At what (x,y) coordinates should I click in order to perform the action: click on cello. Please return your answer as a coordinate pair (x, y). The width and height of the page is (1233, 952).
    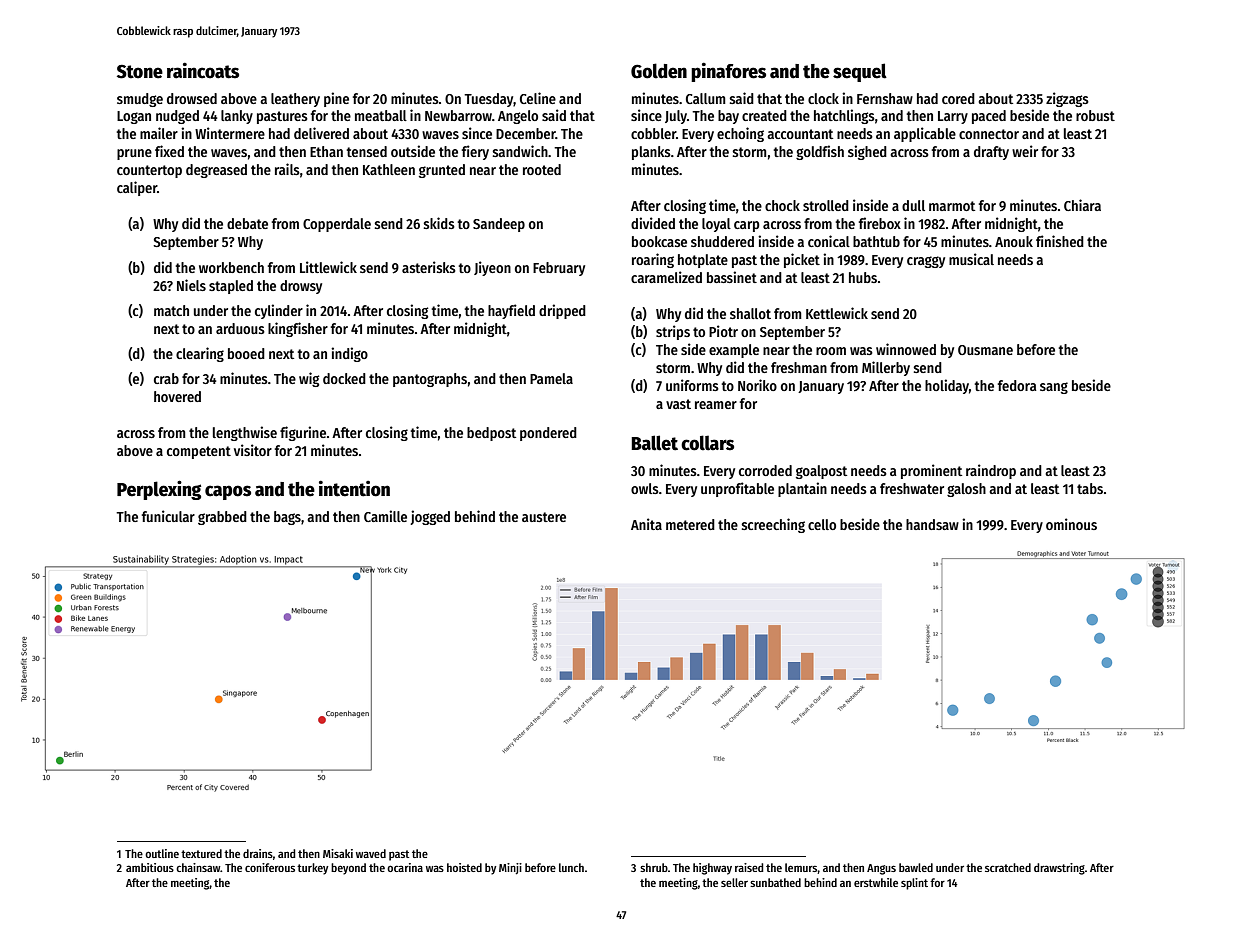
    Looking at the image, I should click on (822, 524).
